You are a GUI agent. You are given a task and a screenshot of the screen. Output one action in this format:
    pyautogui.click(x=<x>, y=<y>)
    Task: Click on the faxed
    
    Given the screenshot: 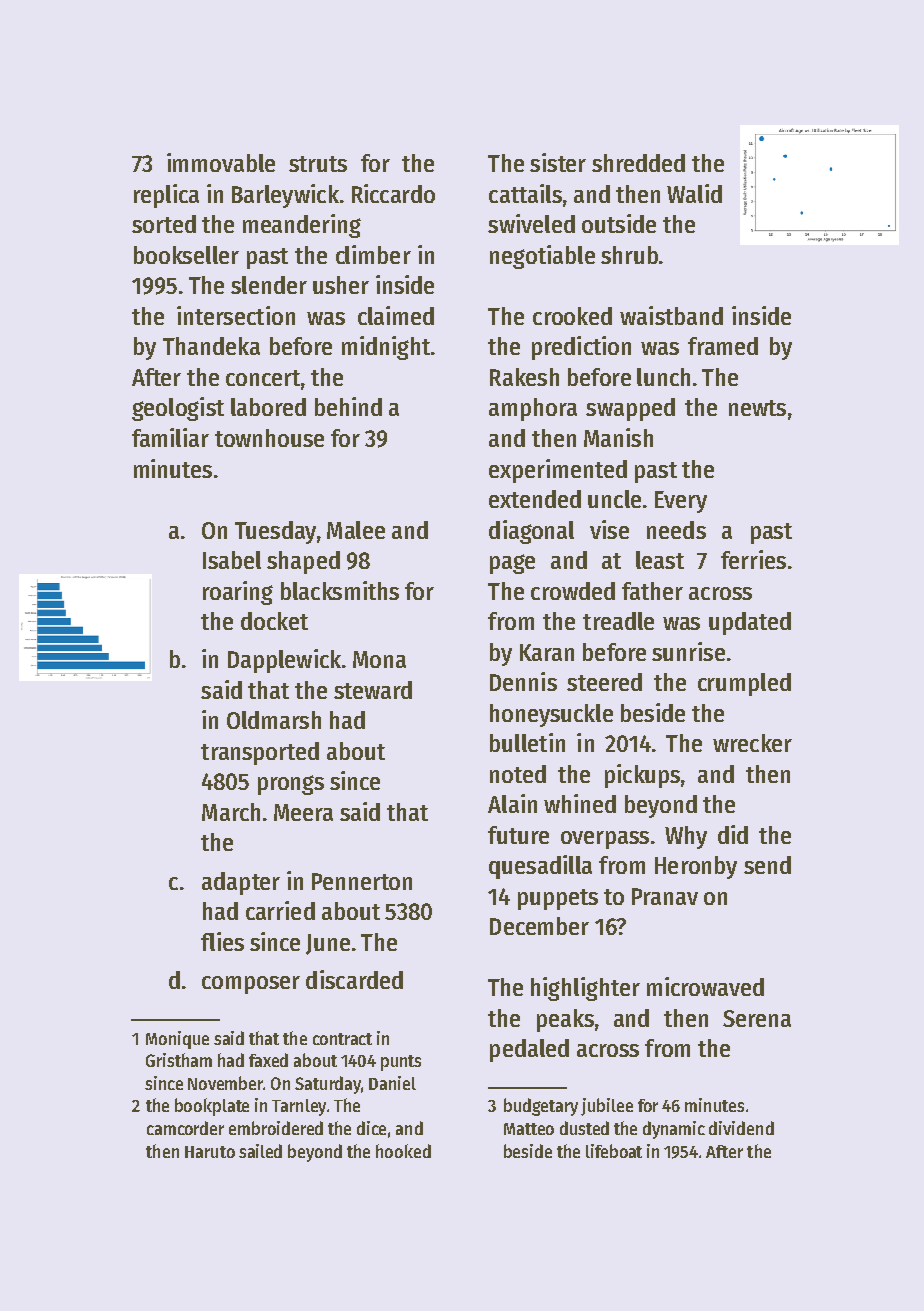 What is the action you would take?
    pyautogui.click(x=268, y=1060)
